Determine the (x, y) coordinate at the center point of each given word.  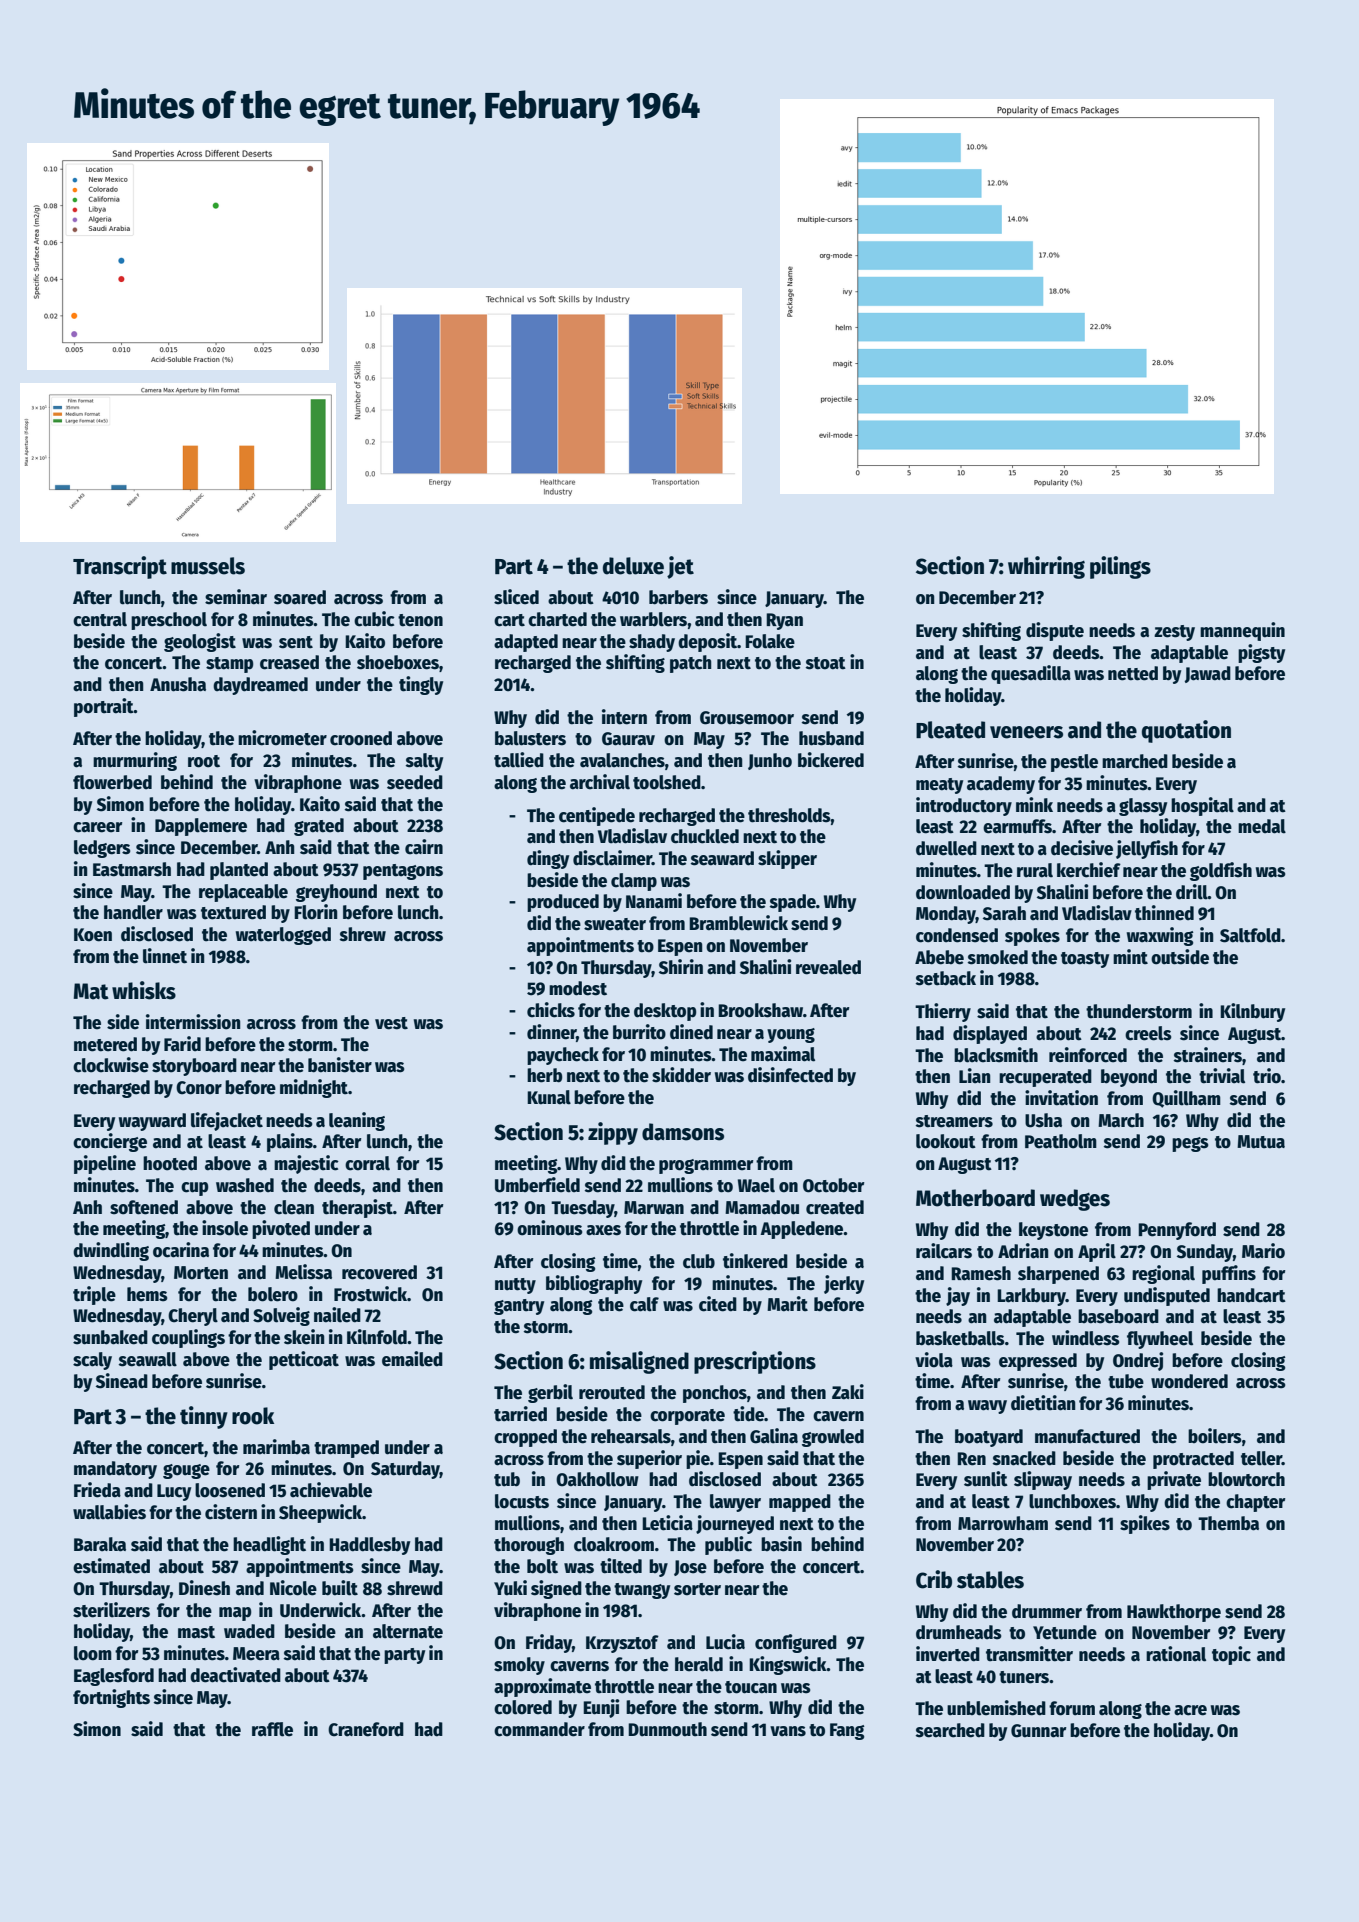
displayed (990, 1034)
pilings (1120, 567)
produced (563, 903)
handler (133, 912)
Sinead (122, 1381)
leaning (357, 1121)
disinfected (790, 1075)
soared (300, 597)
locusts (522, 1501)
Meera (256, 1654)
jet (680, 567)
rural (1035, 870)
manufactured (1087, 1436)
